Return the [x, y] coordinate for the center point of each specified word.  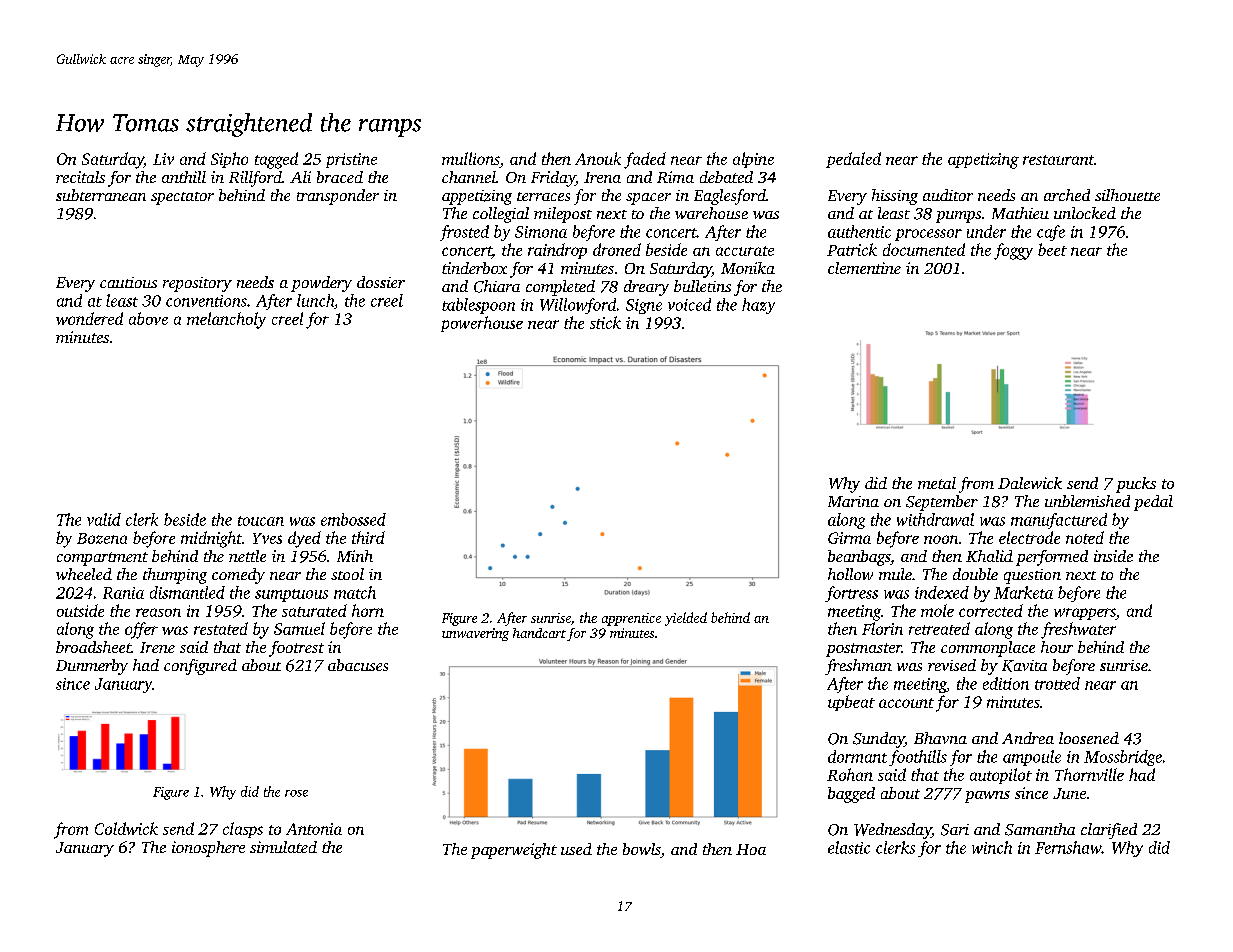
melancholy [226, 320]
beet [1052, 249]
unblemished [1087, 501]
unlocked [1085, 213]
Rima [675, 177]
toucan [261, 521]
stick [605, 322]
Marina [853, 501]
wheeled [84, 574]
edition [1006, 683]
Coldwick [126, 828]
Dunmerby [92, 667]
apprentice [631, 619]
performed [1052, 558]
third [368, 537]
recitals [80, 177]
